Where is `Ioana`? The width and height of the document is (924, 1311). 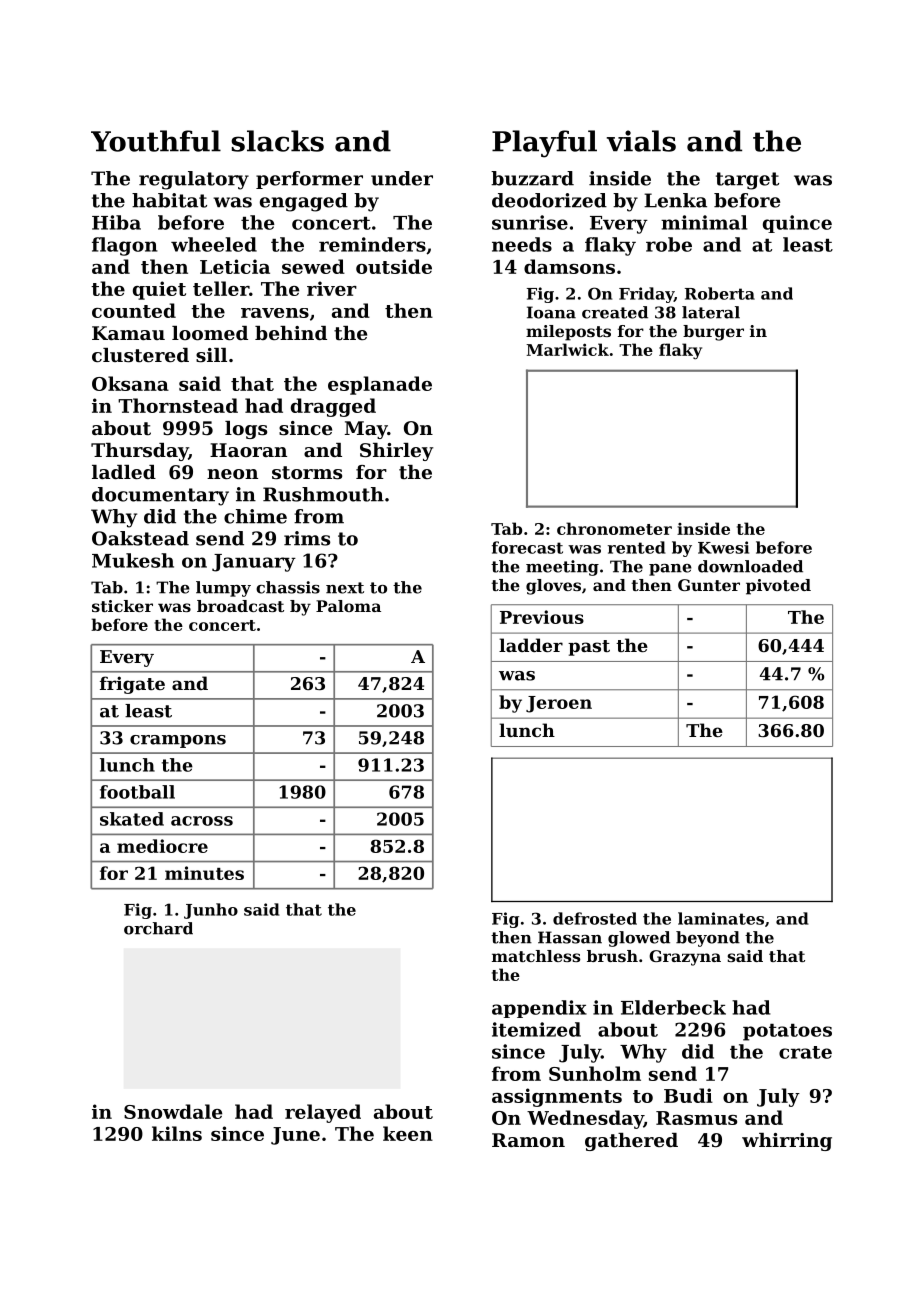
Ioana is located at coordinates (551, 312).
